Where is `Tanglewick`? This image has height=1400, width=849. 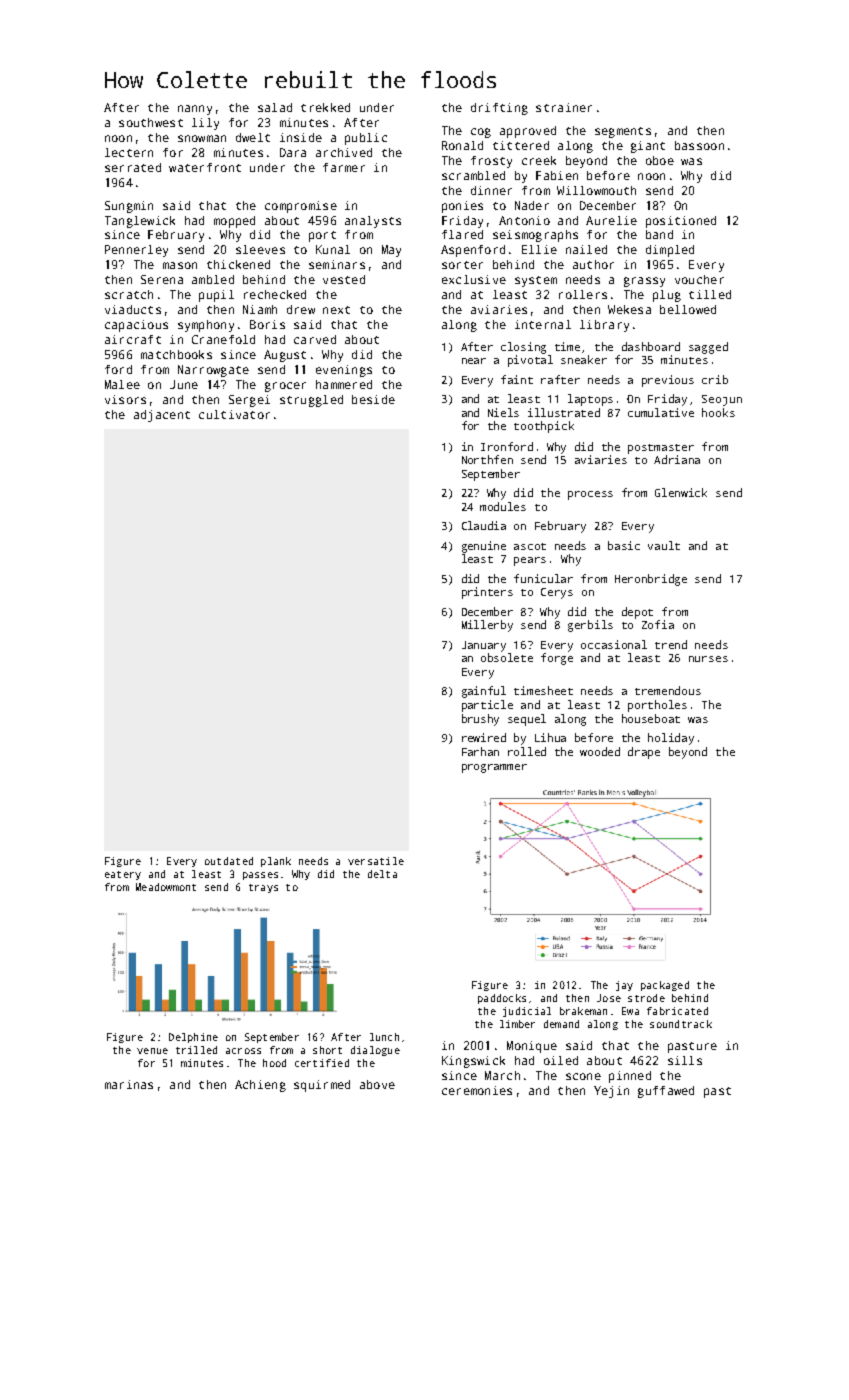
Tanglewick is located at coordinates (140, 222).
